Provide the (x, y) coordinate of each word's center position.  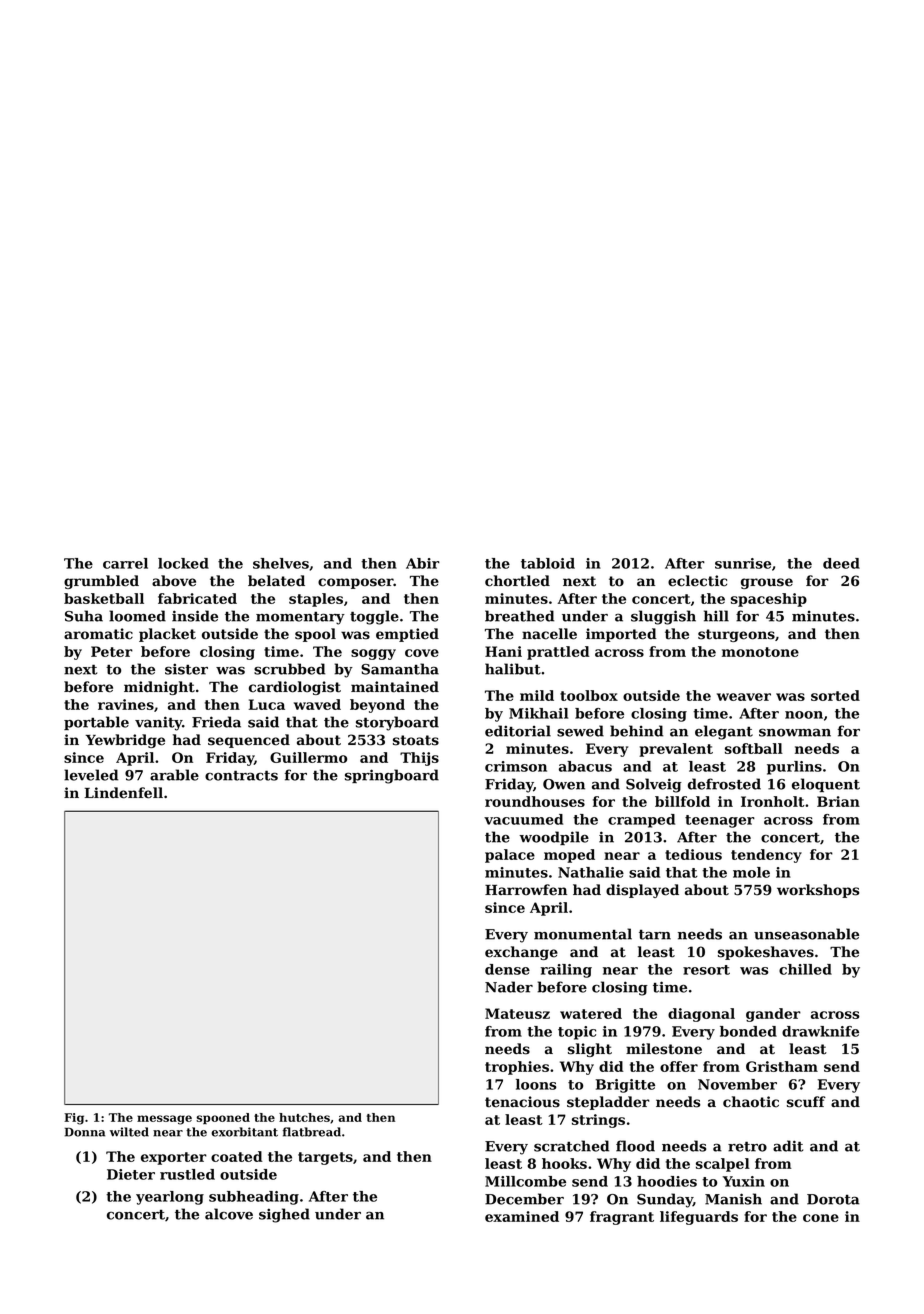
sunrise (743, 563)
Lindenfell (123, 793)
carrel (125, 563)
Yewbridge (125, 741)
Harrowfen (526, 890)
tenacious (522, 1102)
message (164, 1120)
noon (804, 715)
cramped (641, 821)
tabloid (548, 563)
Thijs (419, 759)
